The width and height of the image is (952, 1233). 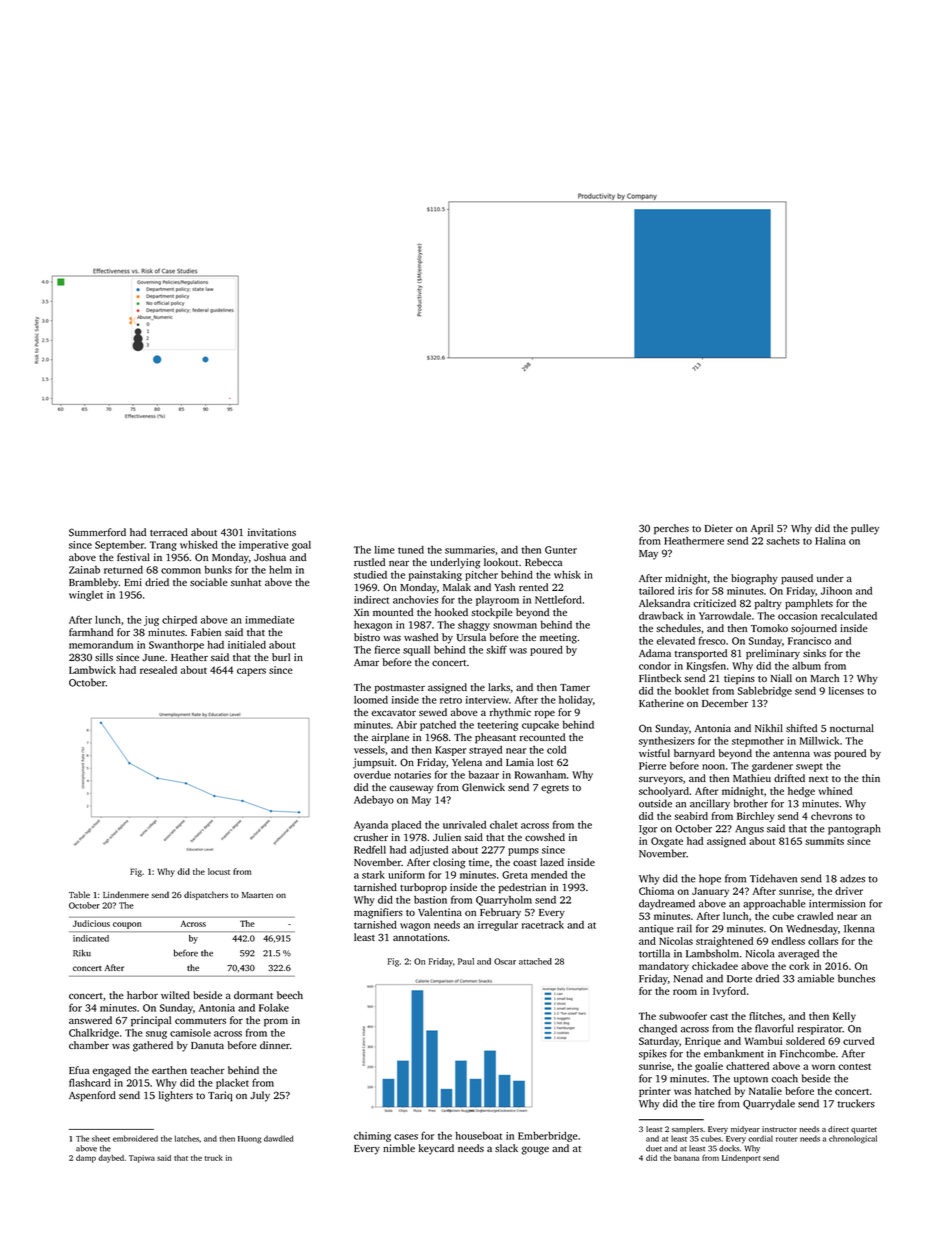 What do you see at coordinates (856, 978) in the image?
I see `bunches` at bounding box center [856, 978].
